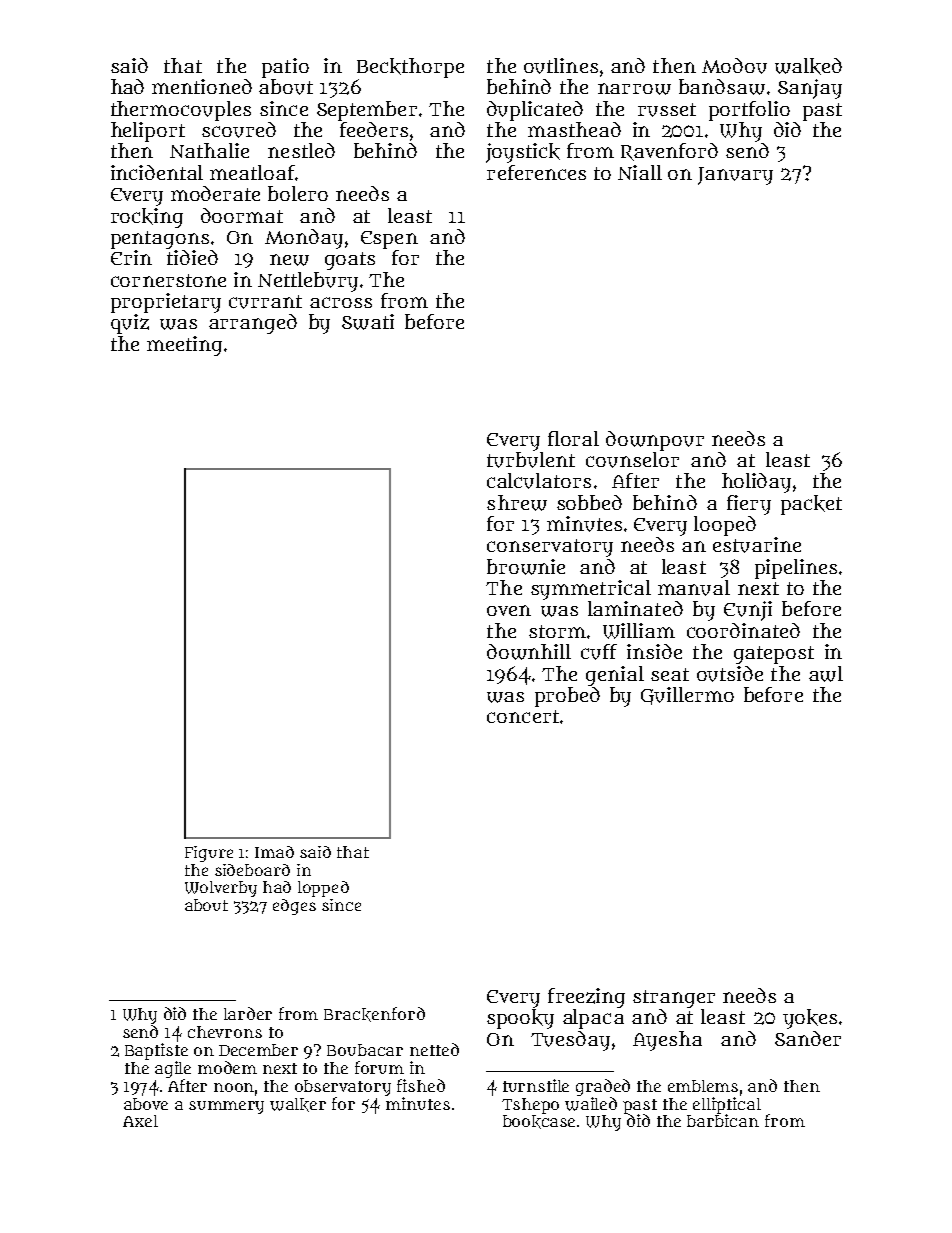 Image resolution: width=952 pixels, height=1233 pixels. I want to click on heliport, so click(148, 132).
